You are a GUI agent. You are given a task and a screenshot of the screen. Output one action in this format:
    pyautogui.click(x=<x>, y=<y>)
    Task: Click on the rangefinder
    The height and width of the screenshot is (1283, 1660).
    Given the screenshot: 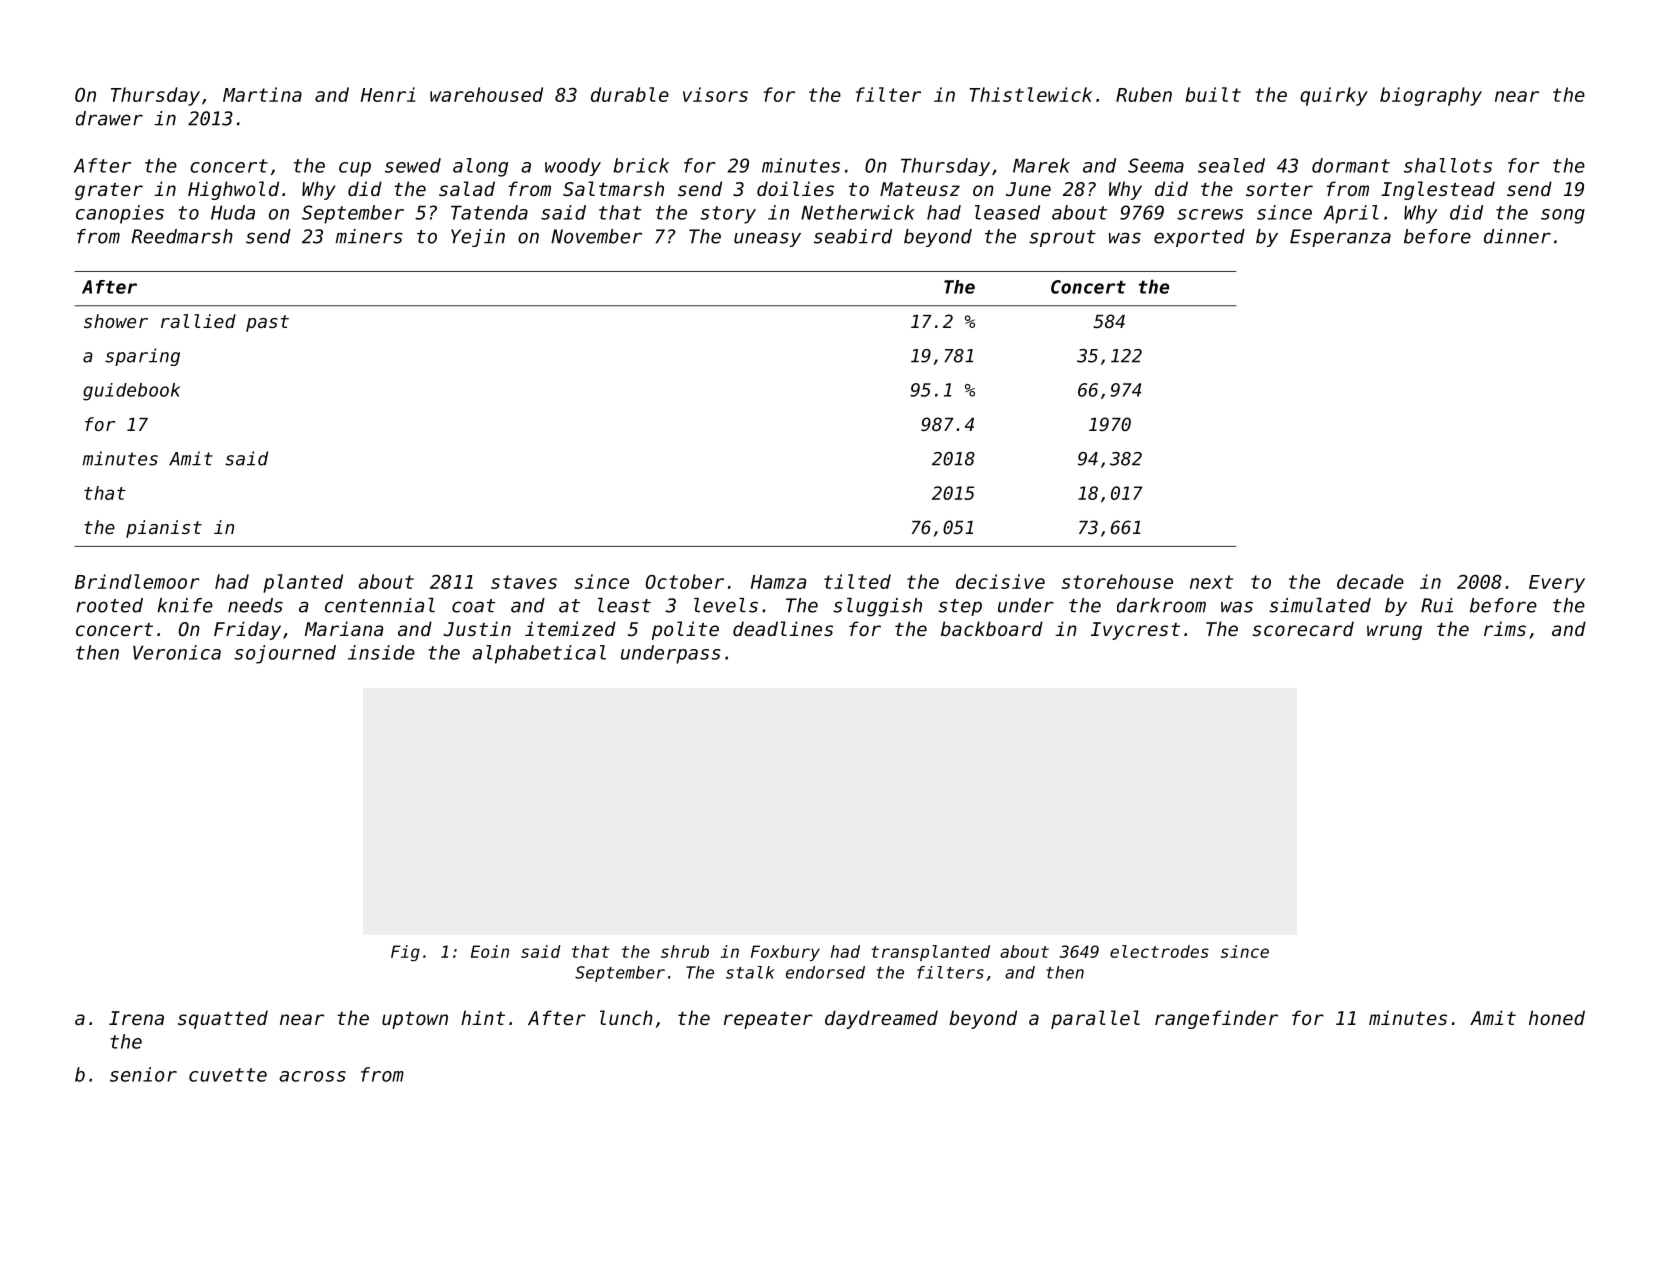 What is the action you would take?
    pyautogui.click(x=1216, y=1019)
